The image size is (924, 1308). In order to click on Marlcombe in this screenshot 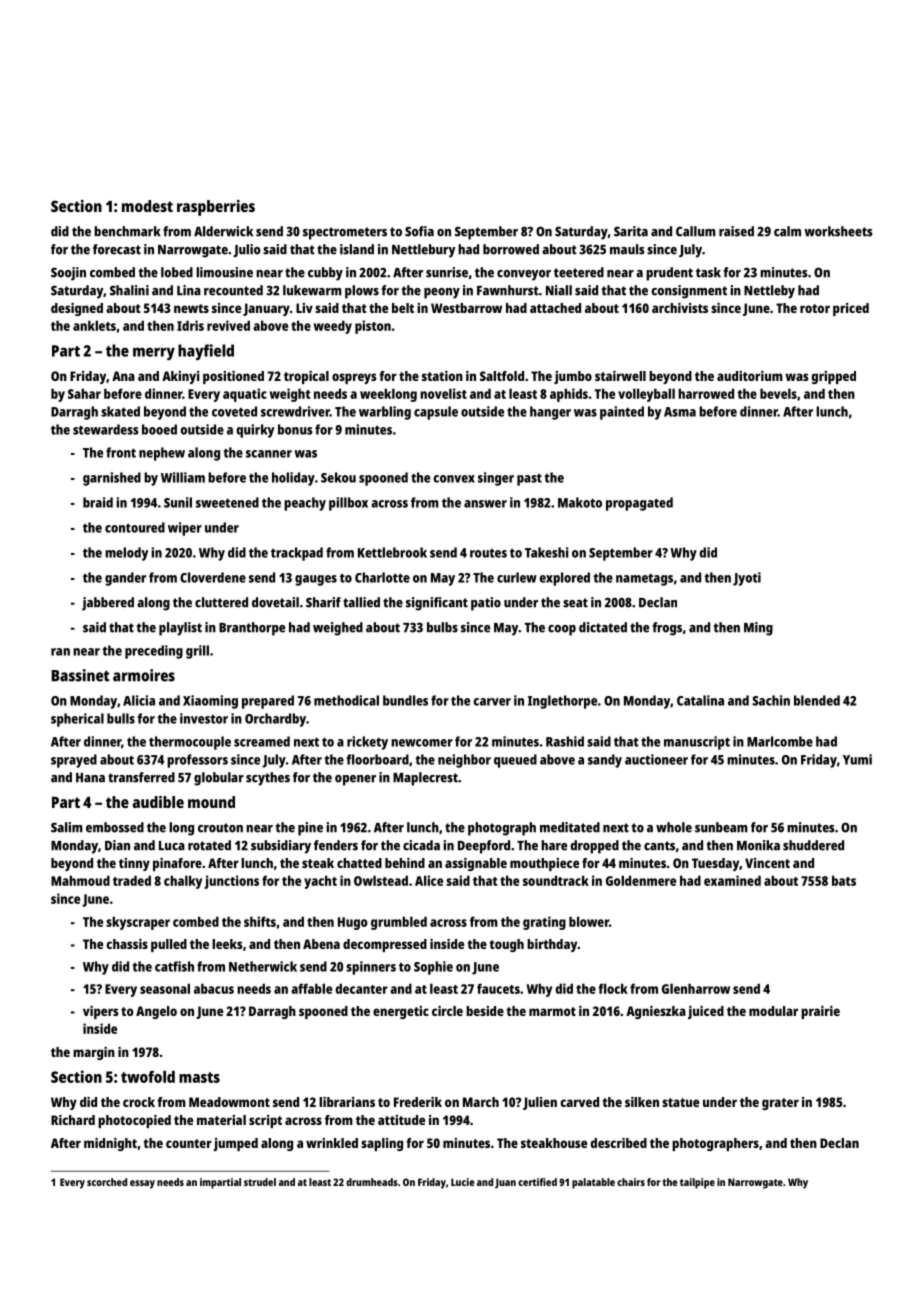, I will do `click(780, 741)`.
